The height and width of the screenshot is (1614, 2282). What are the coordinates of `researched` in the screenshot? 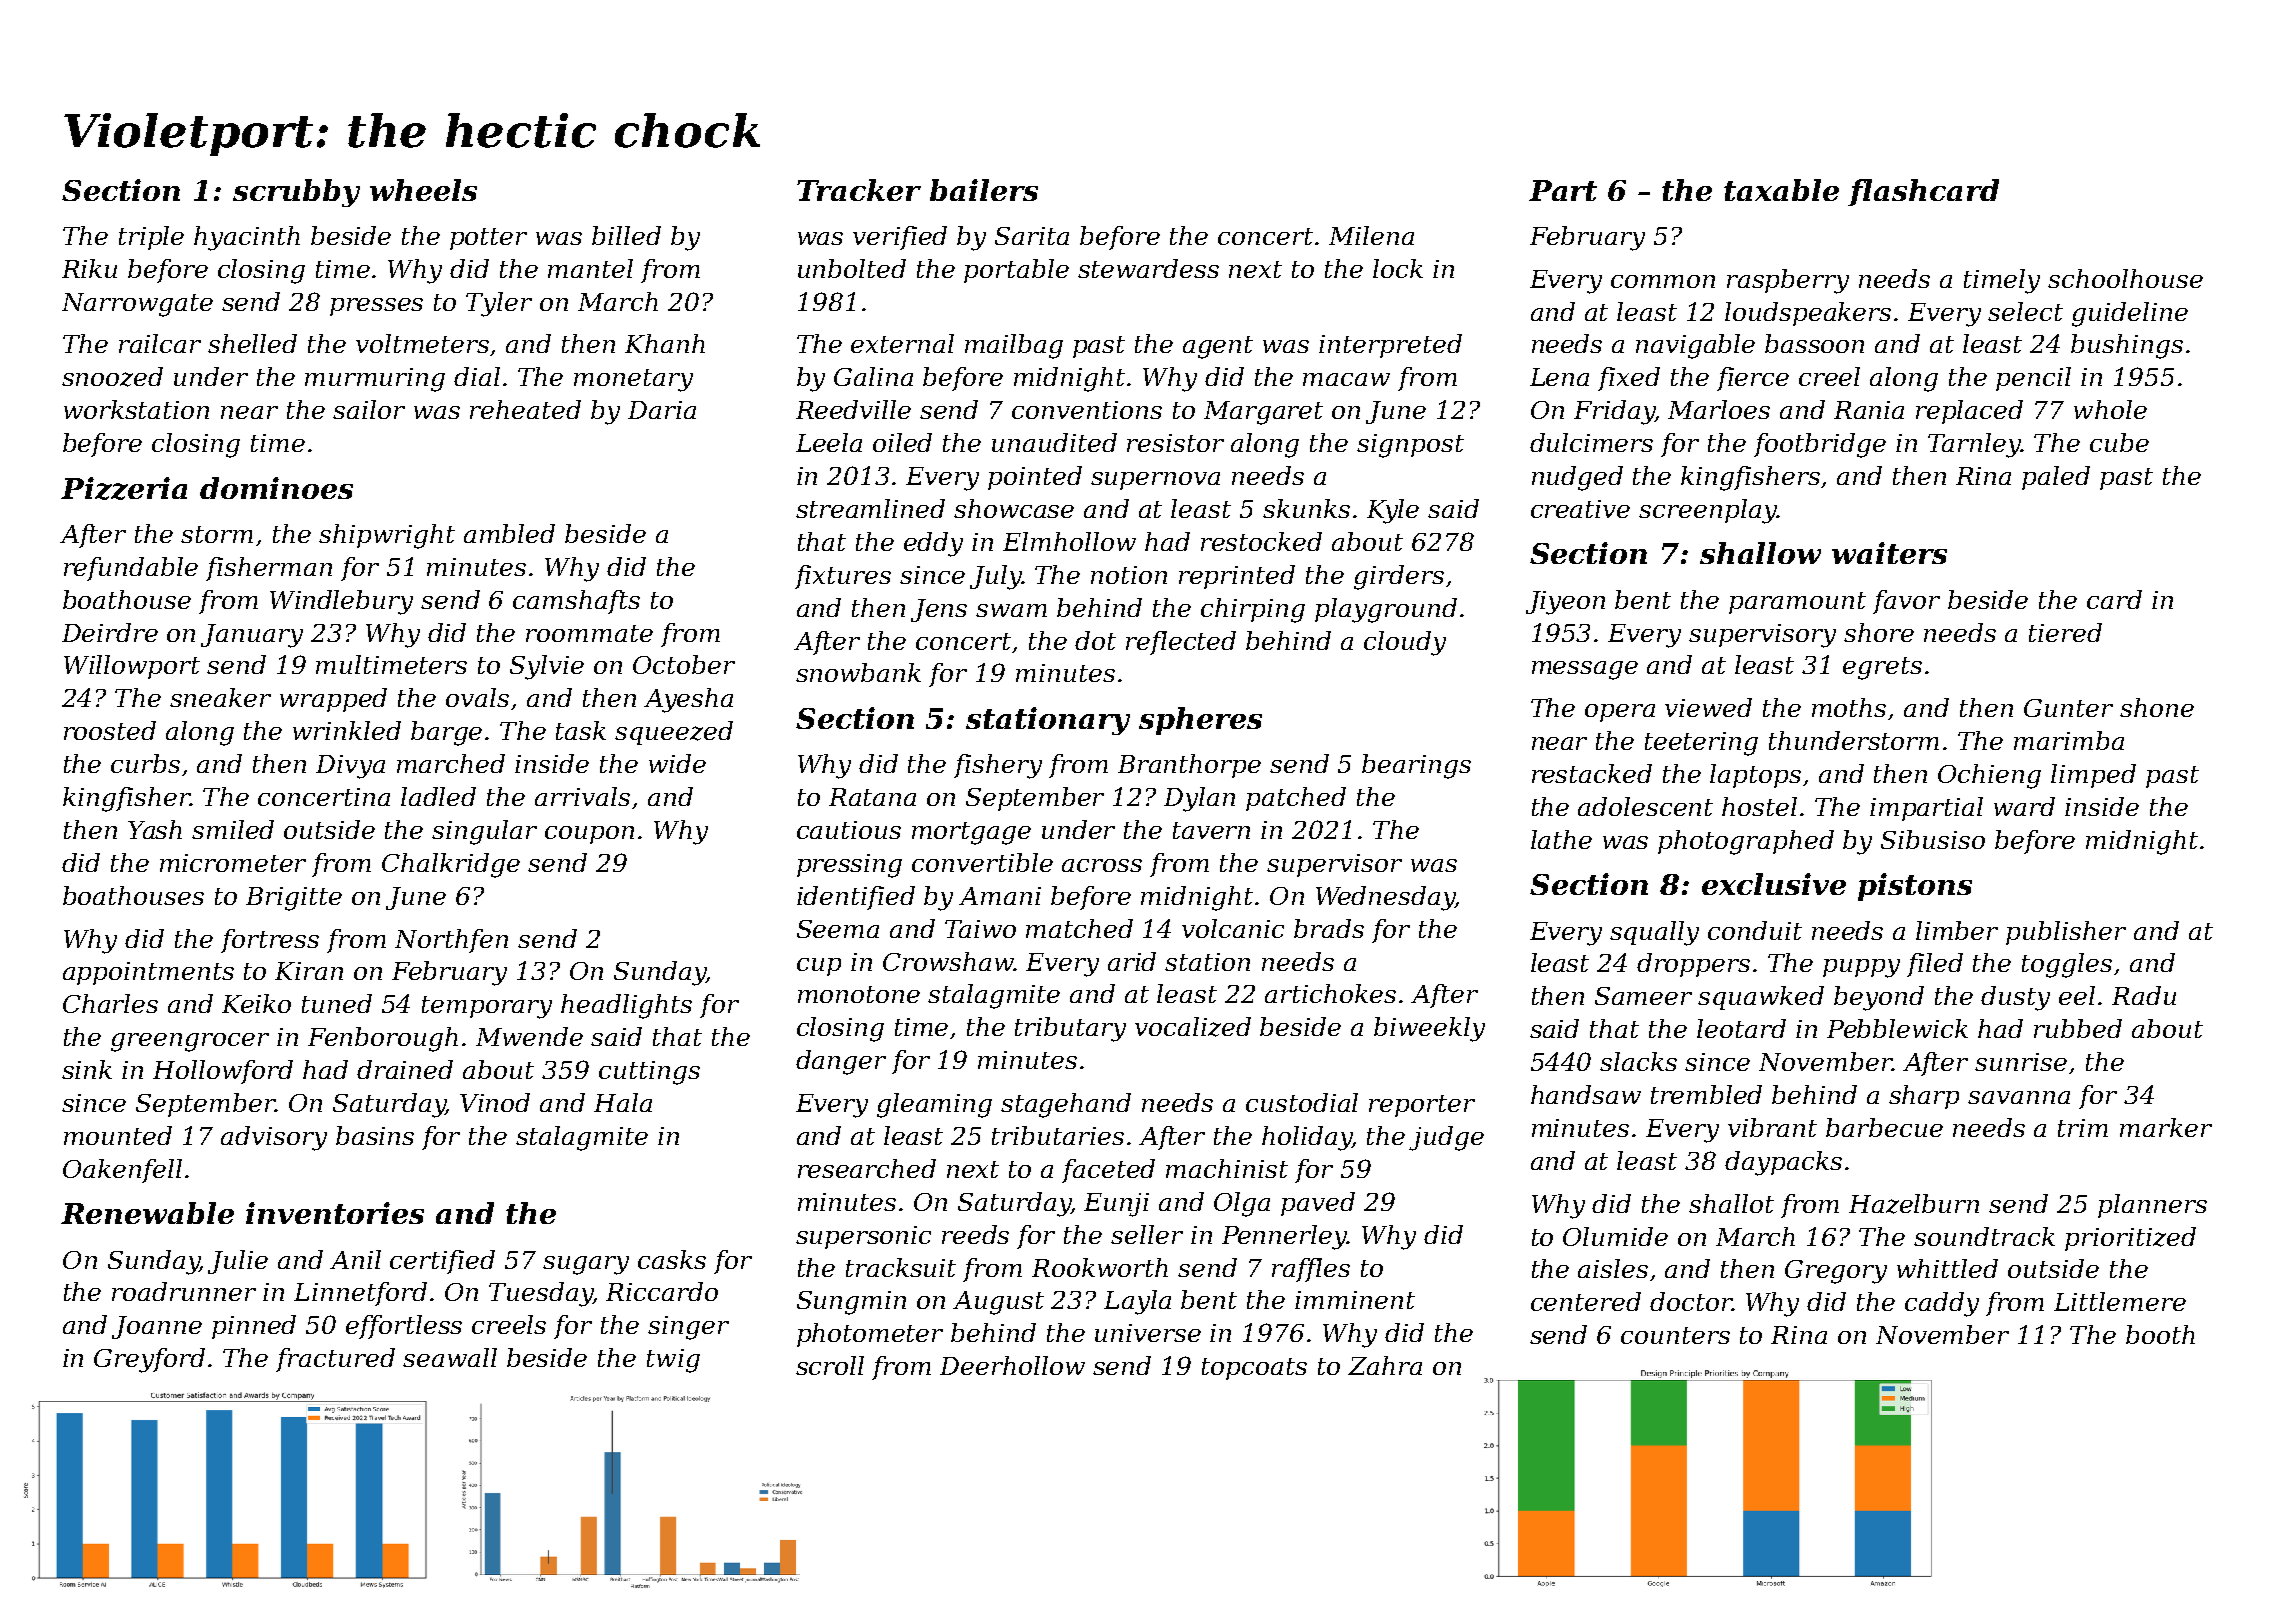 It's located at (867, 1168).
